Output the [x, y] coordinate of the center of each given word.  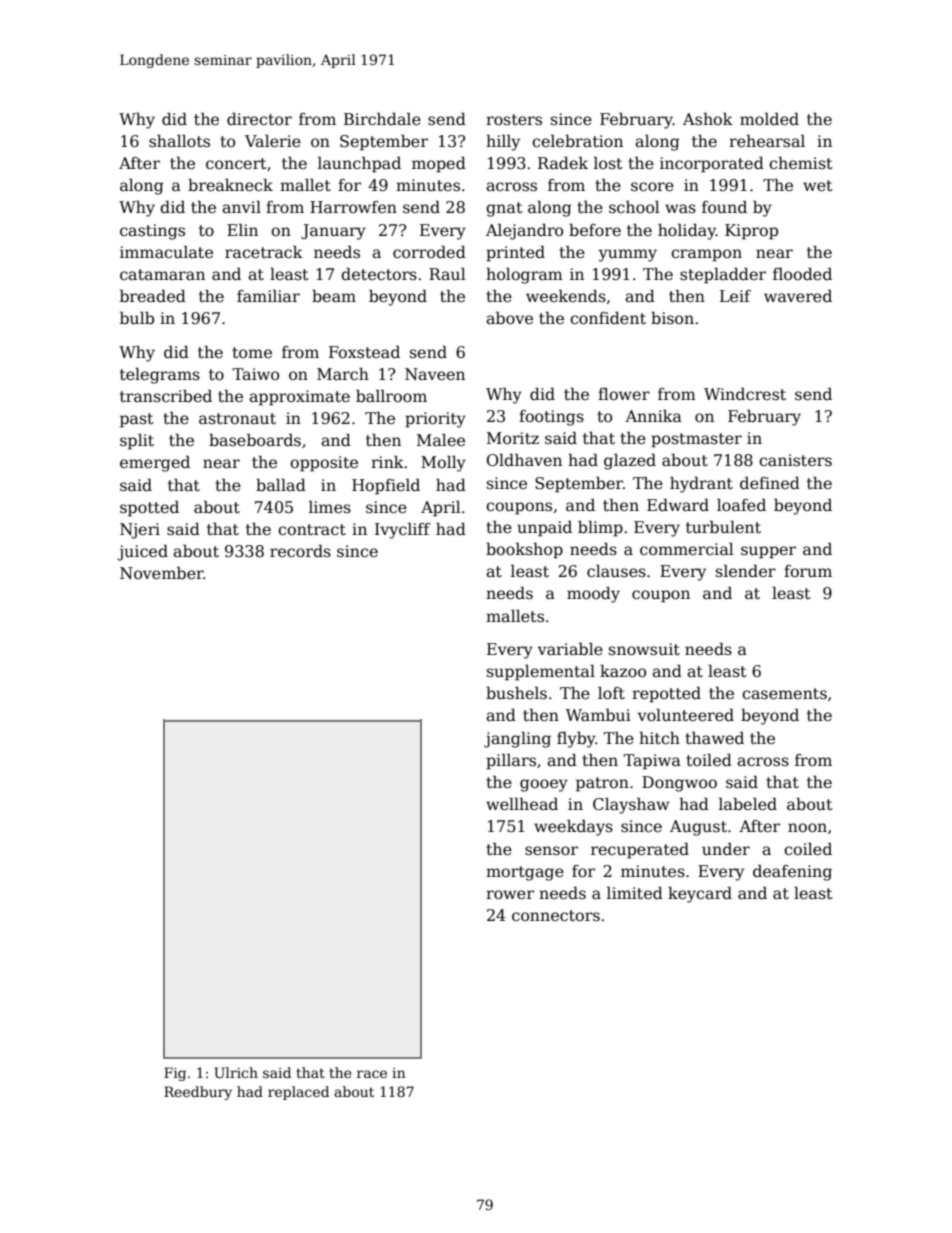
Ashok [708, 118]
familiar [268, 296]
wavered [798, 296]
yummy [628, 255]
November [162, 573]
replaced [298, 1093]
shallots [179, 141]
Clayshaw [631, 805]
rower [510, 895]
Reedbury [198, 1093]
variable [570, 649]
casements [784, 694]
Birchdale [382, 119]
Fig [175, 1074]
